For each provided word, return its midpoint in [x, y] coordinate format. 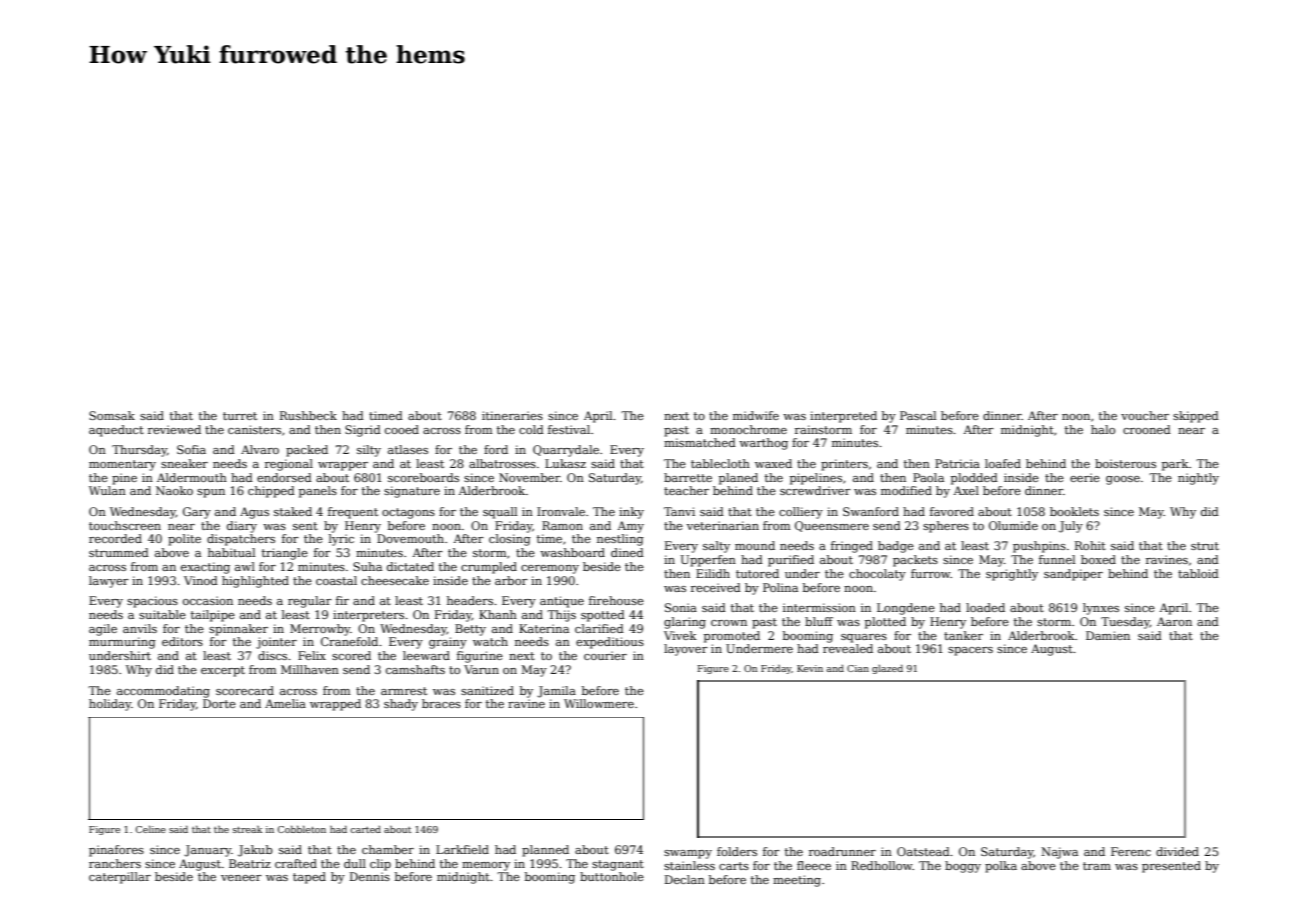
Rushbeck [308, 415]
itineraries [512, 415]
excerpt [223, 671]
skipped [1196, 417]
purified [791, 561]
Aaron [1174, 621]
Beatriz [250, 863]
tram [1097, 866]
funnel [1057, 559]
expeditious [610, 643]
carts [734, 866]
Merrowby [320, 630]
